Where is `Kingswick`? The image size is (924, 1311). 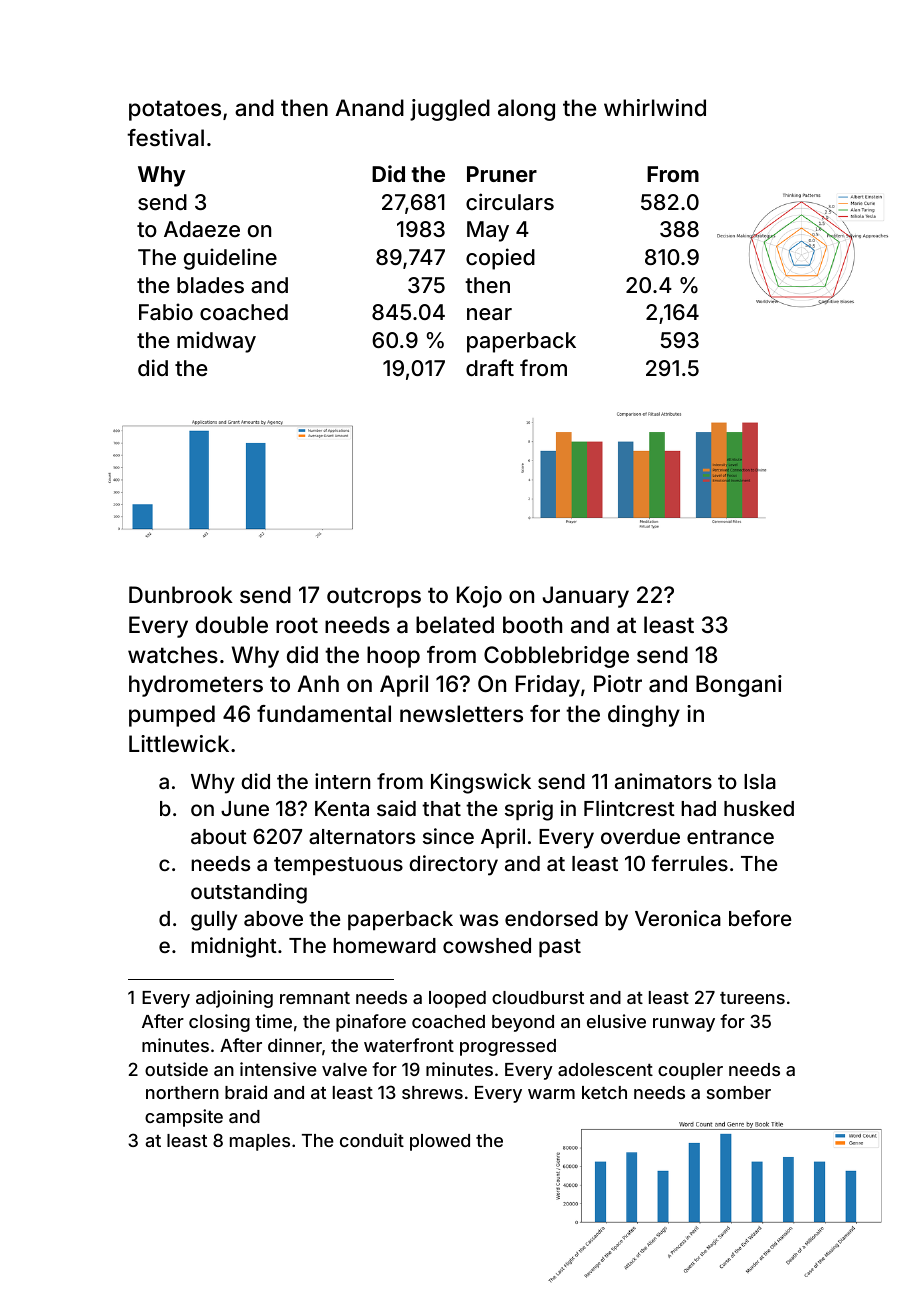 Kingswick is located at coordinates (481, 783).
